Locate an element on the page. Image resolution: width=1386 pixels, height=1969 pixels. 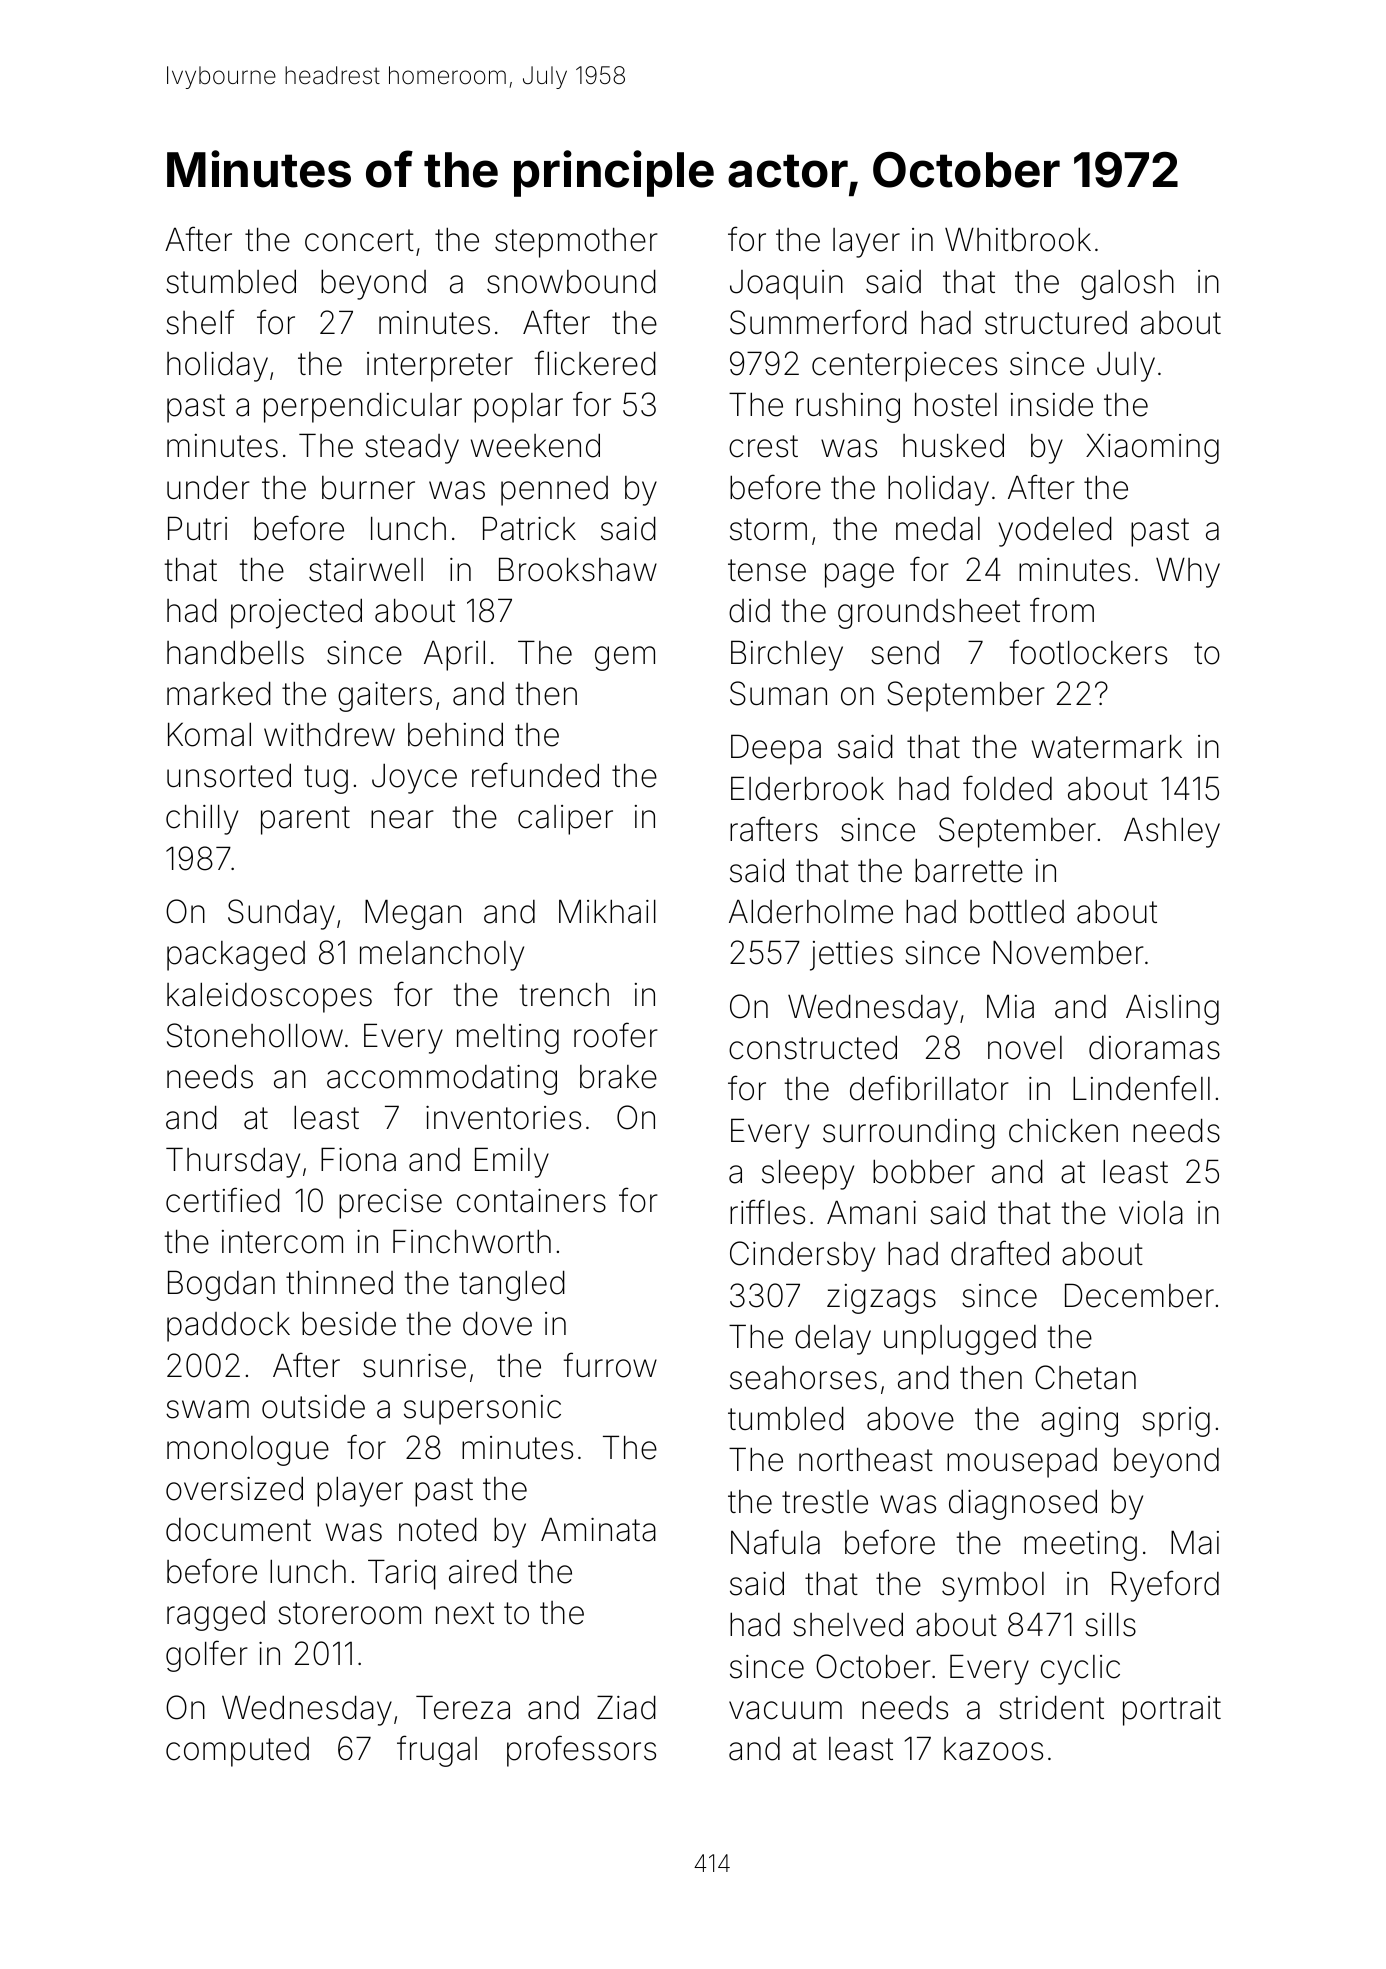
frugal is located at coordinates (437, 1751).
